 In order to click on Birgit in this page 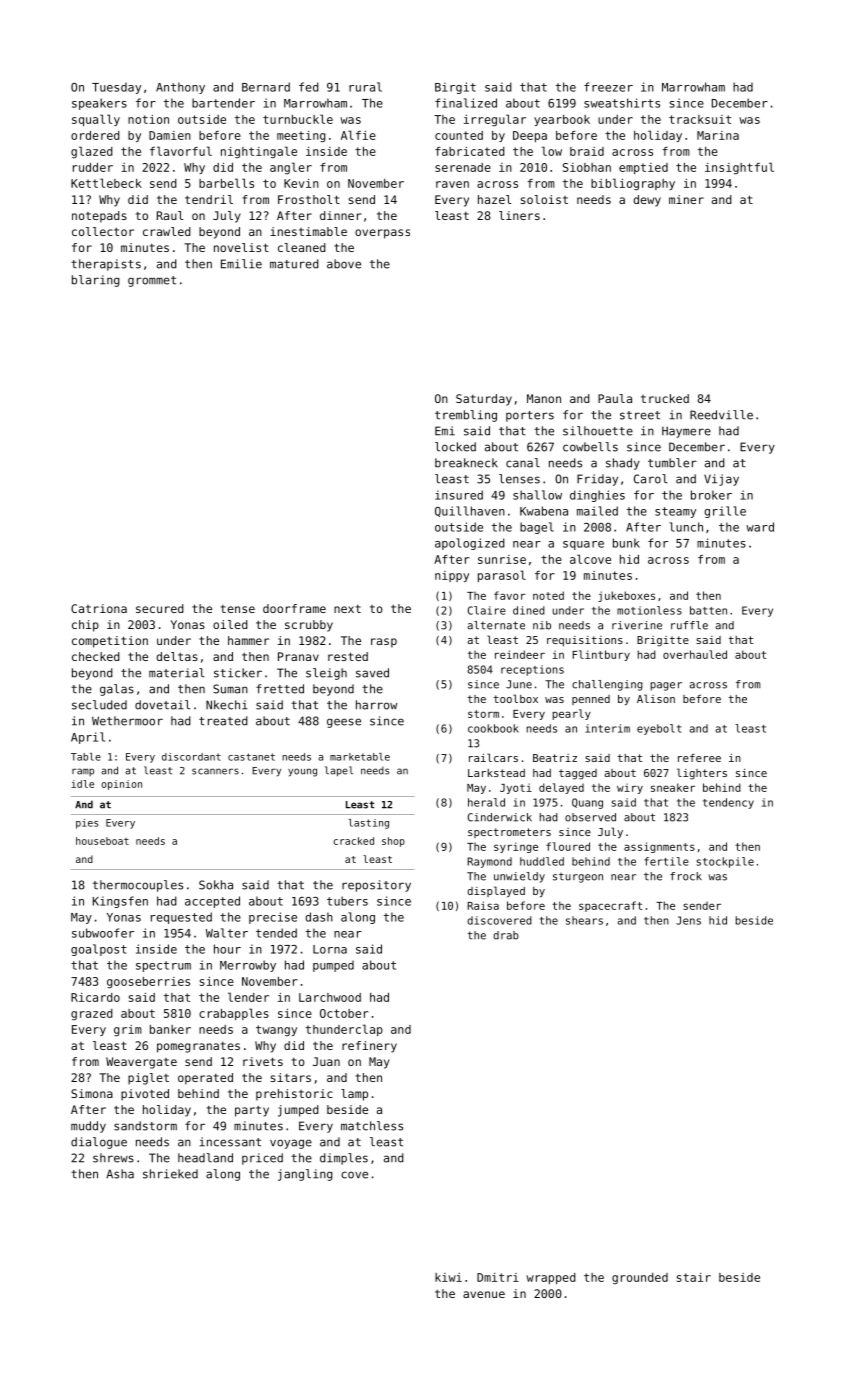, I will do `click(455, 88)`.
